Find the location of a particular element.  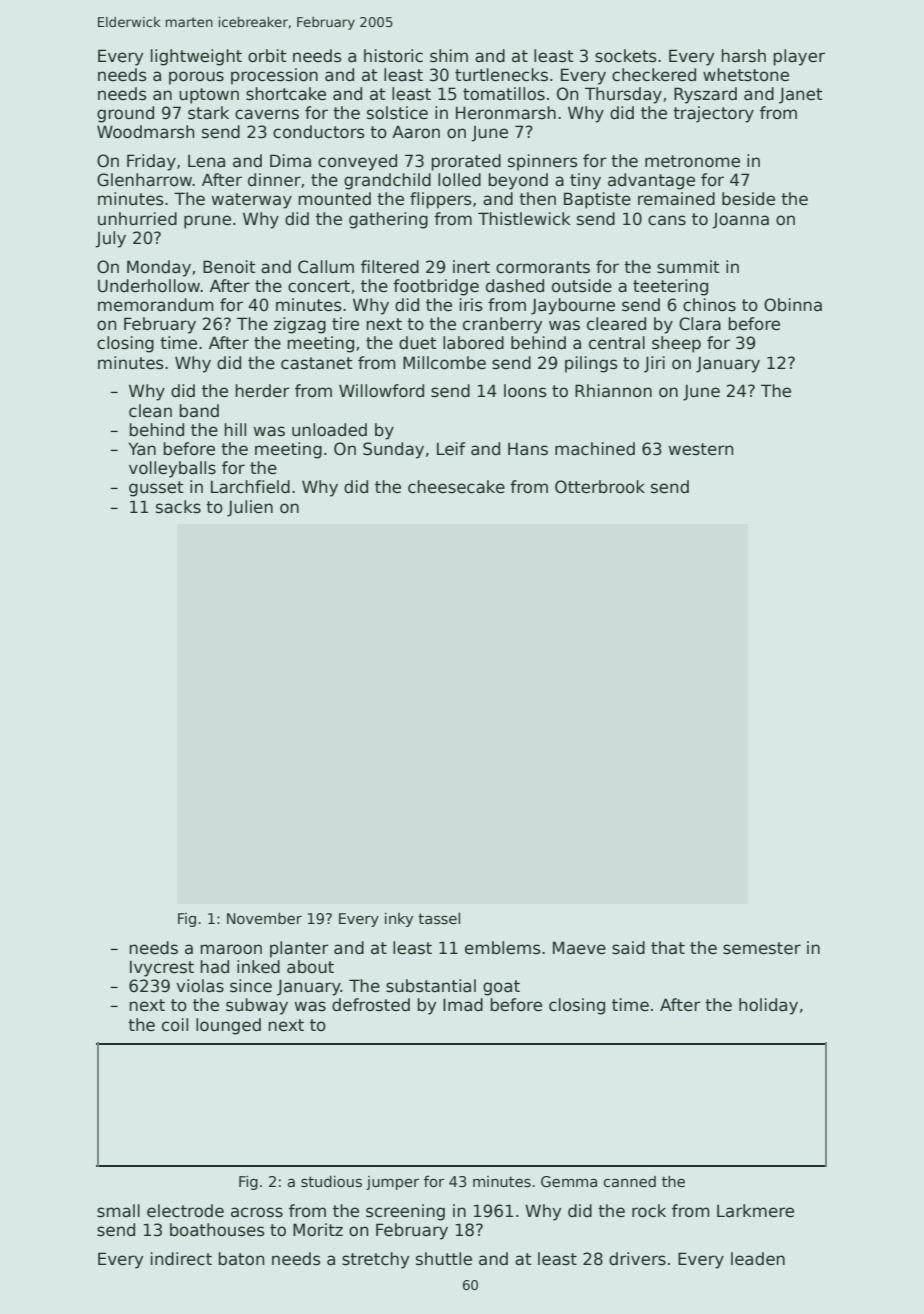

rock is located at coordinates (649, 1211).
